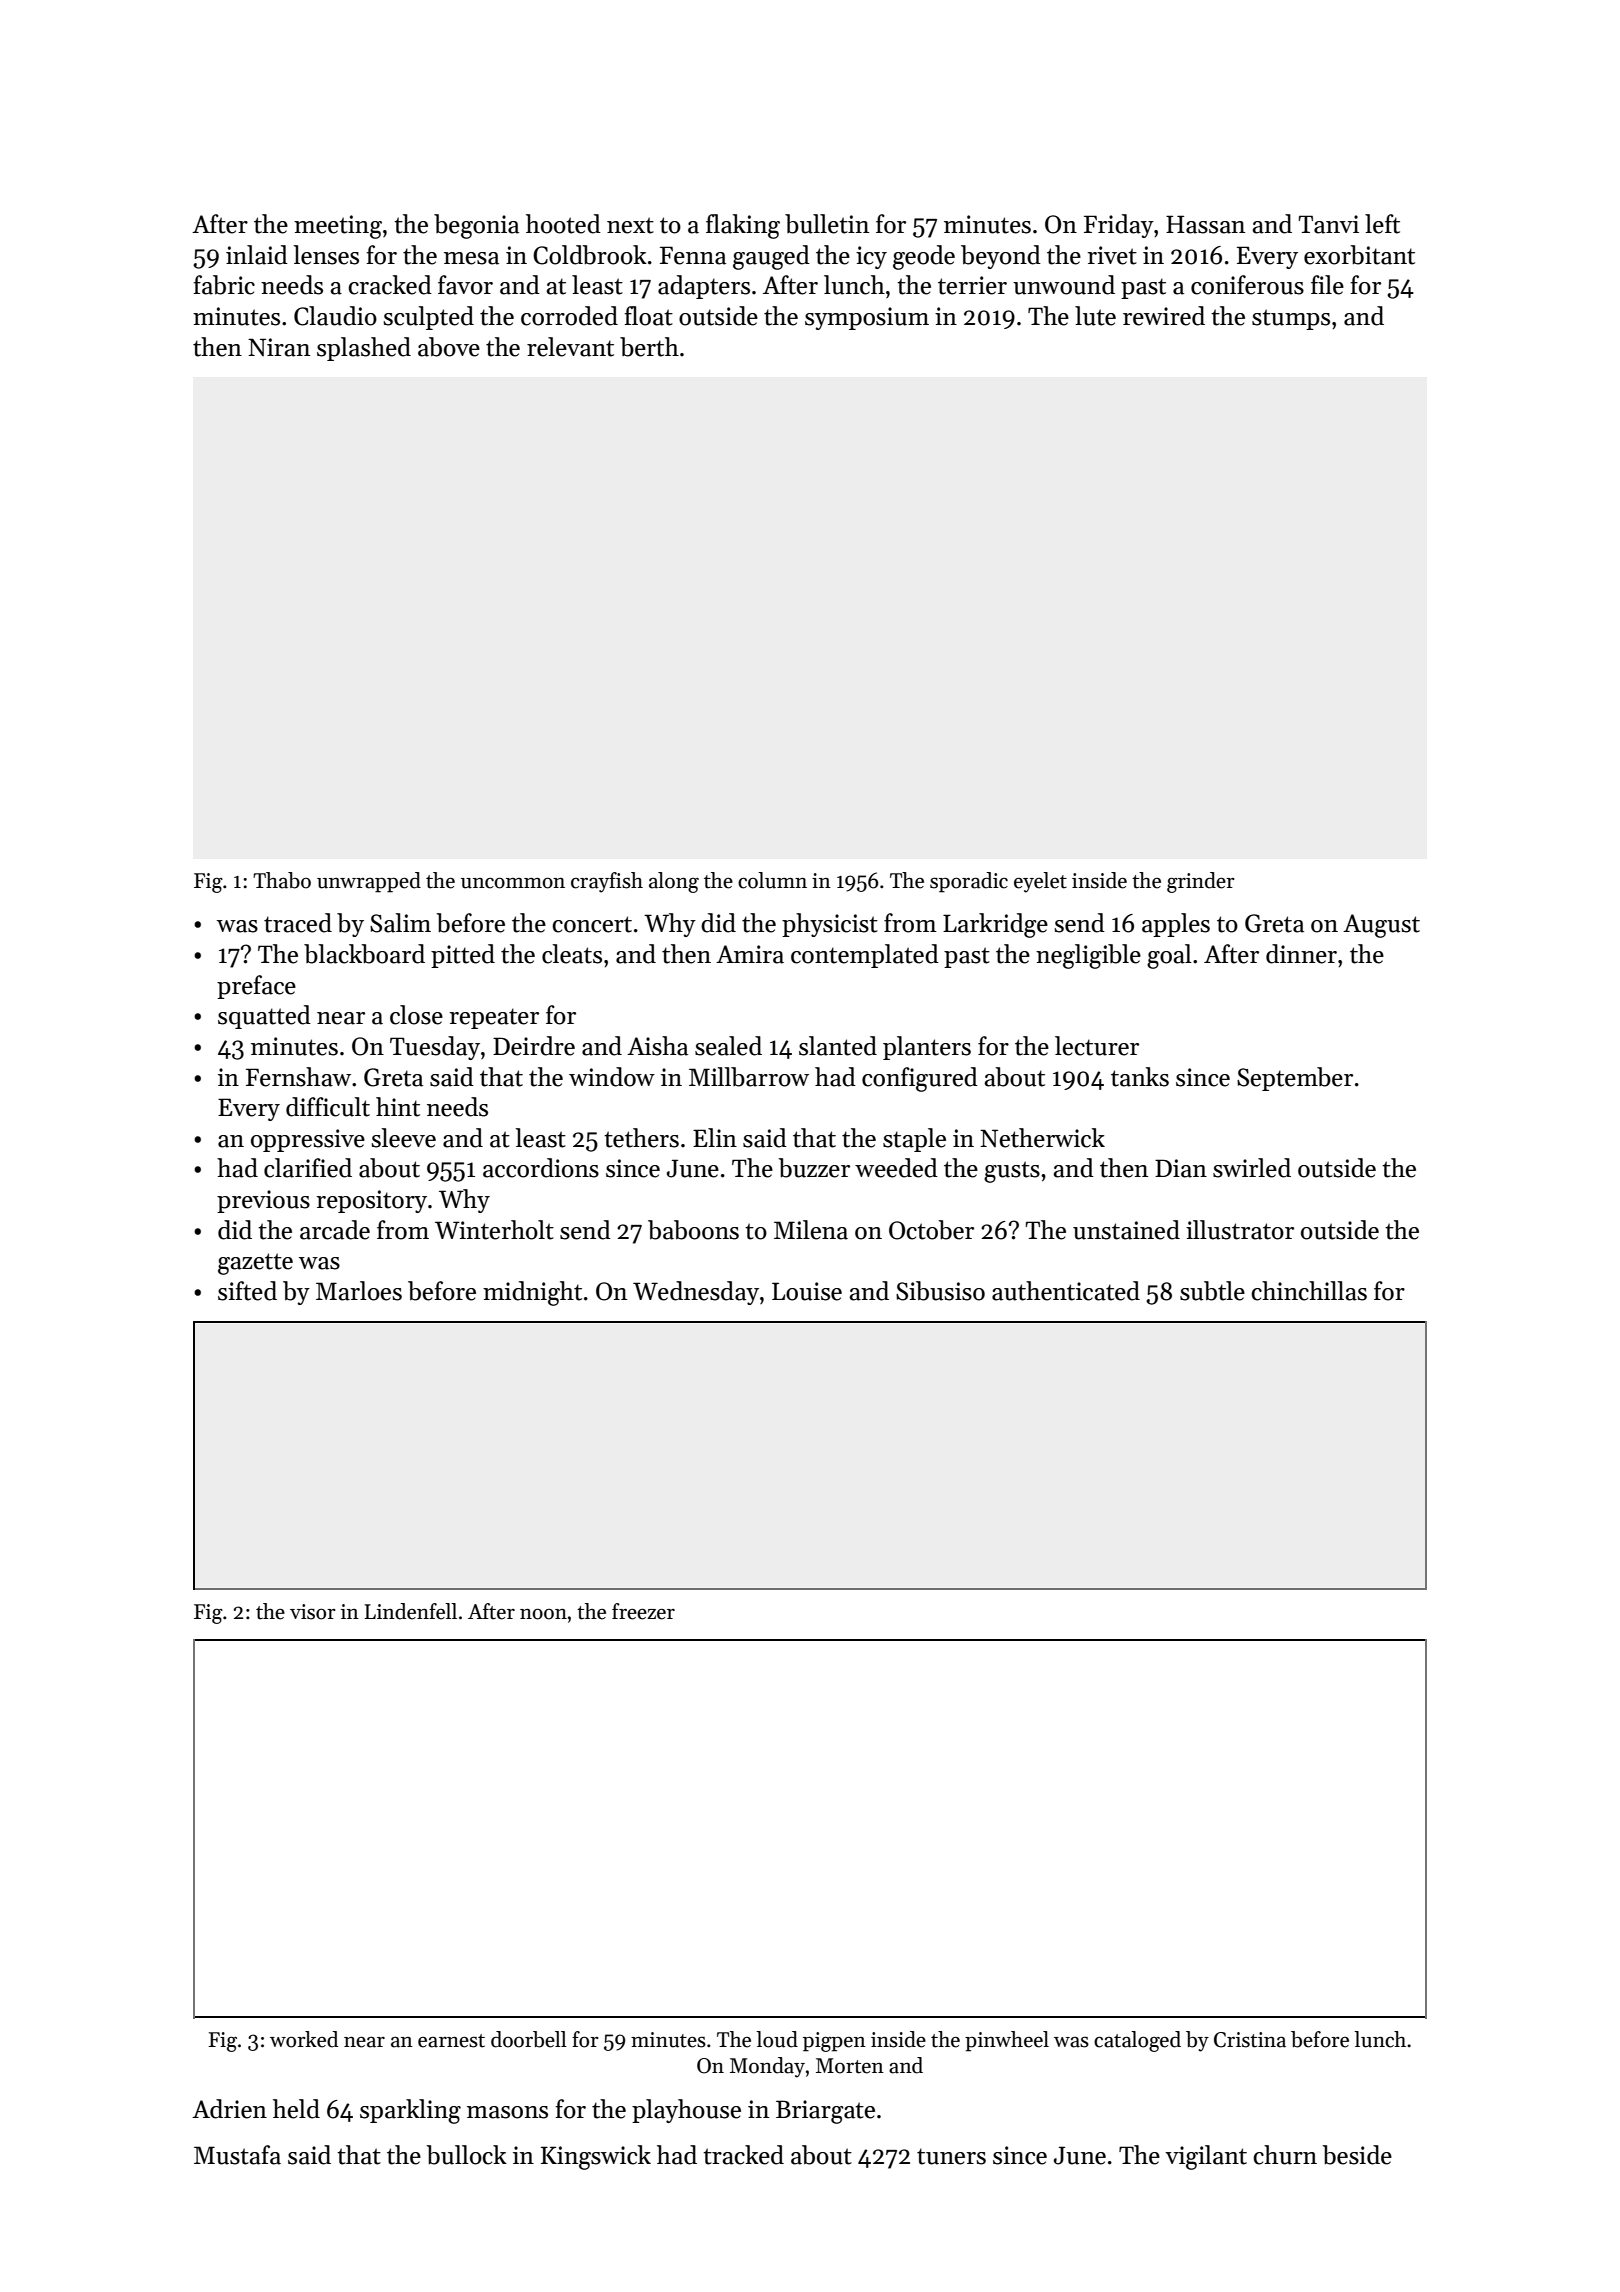 Image resolution: width=1620 pixels, height=2292 pixels. I want to click on visor, so click(313, 1612).
